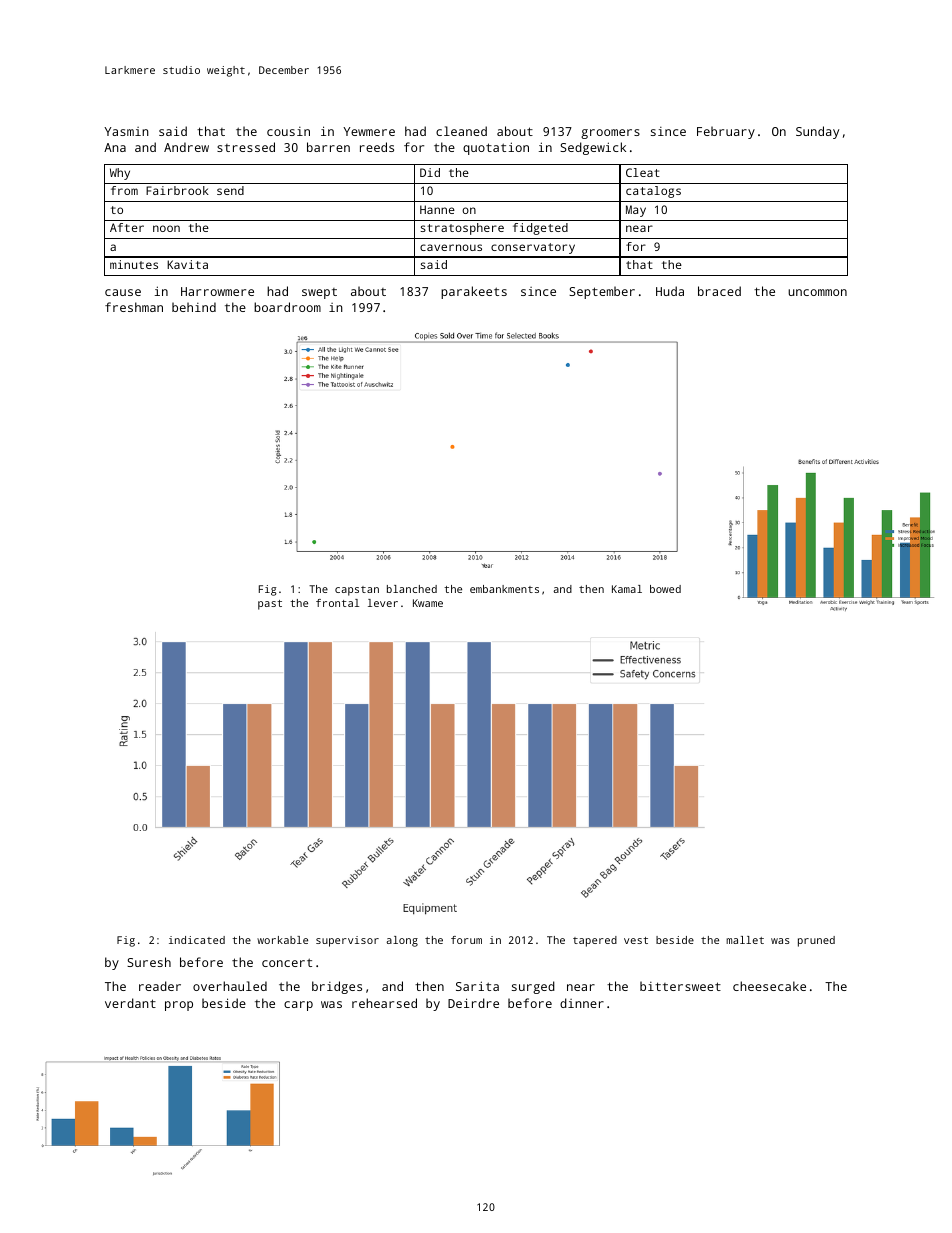 This image has height=1233, width=952. What do you see at coordinates (680, 986) in the image?
I see `bittersweet` at bounding box center [680, 986].
